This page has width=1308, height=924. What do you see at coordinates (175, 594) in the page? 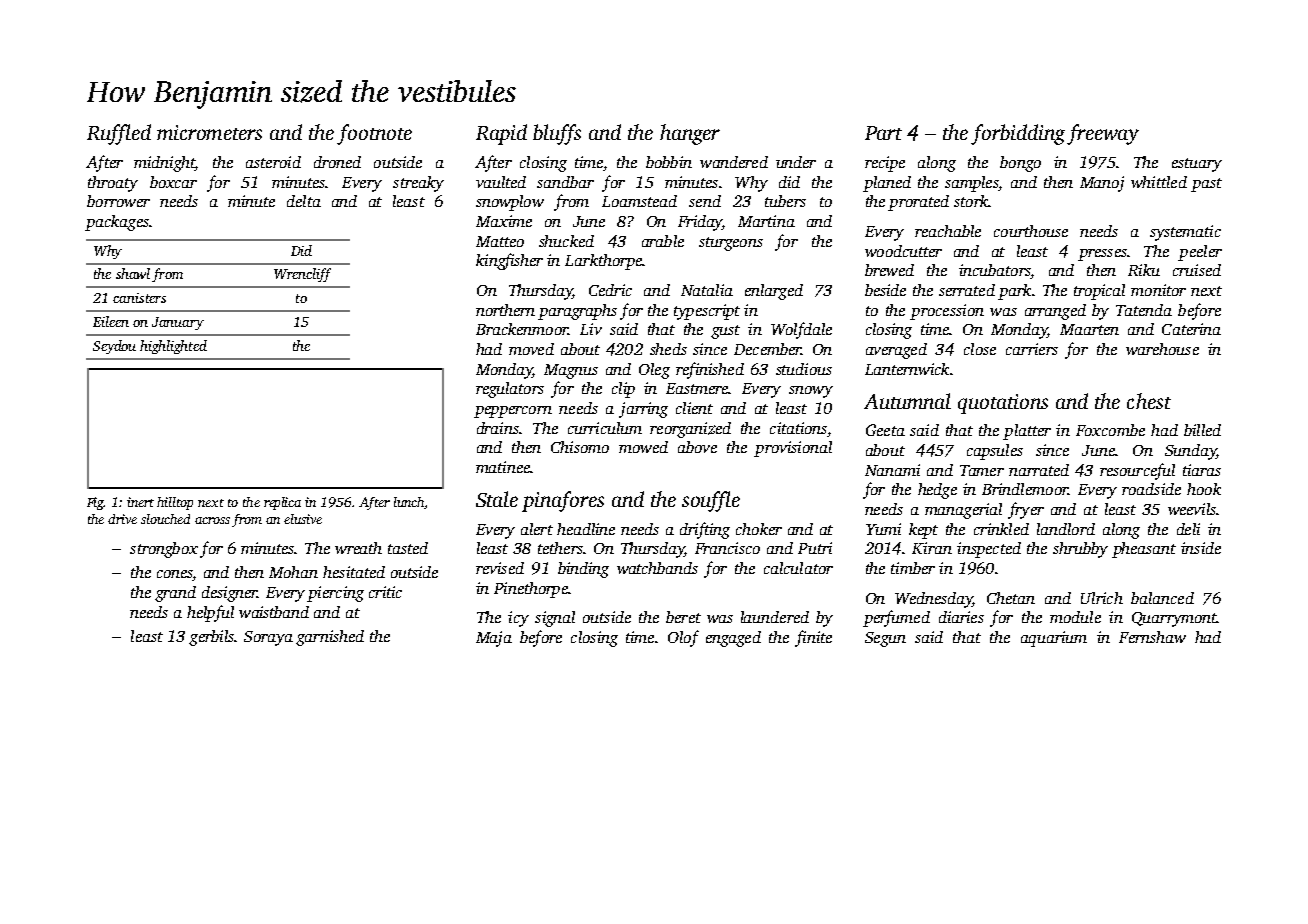
I see `grand` at bounding box center [175, 594].
